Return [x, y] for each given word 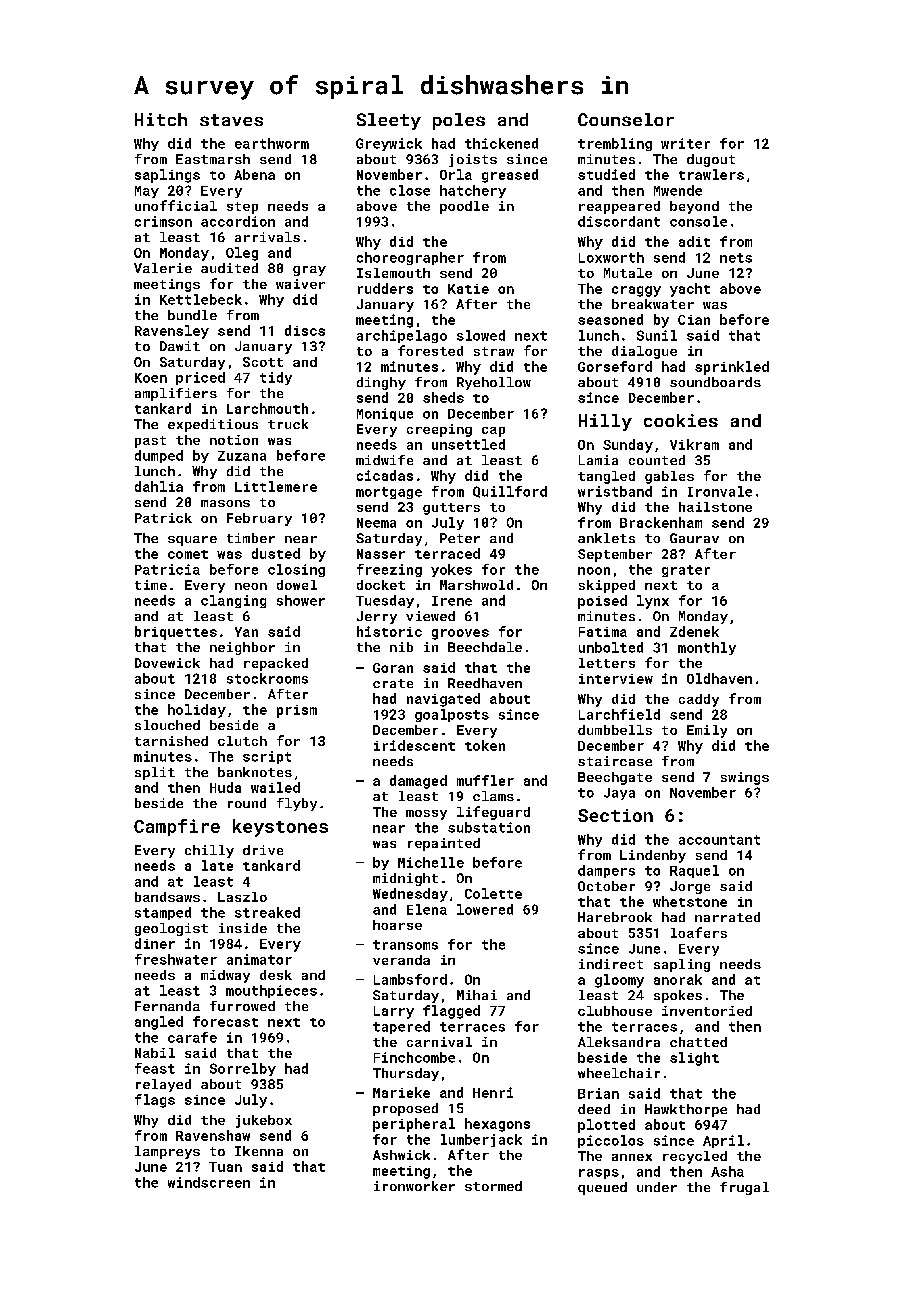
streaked [267, 912]
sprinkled [732, 368]
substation [489, 827]
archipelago [402, 336]
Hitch [161, 119]
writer [685, 143]
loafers [699, 932]
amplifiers [176, 394]
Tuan [225, 1167]
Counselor [626, 119]
